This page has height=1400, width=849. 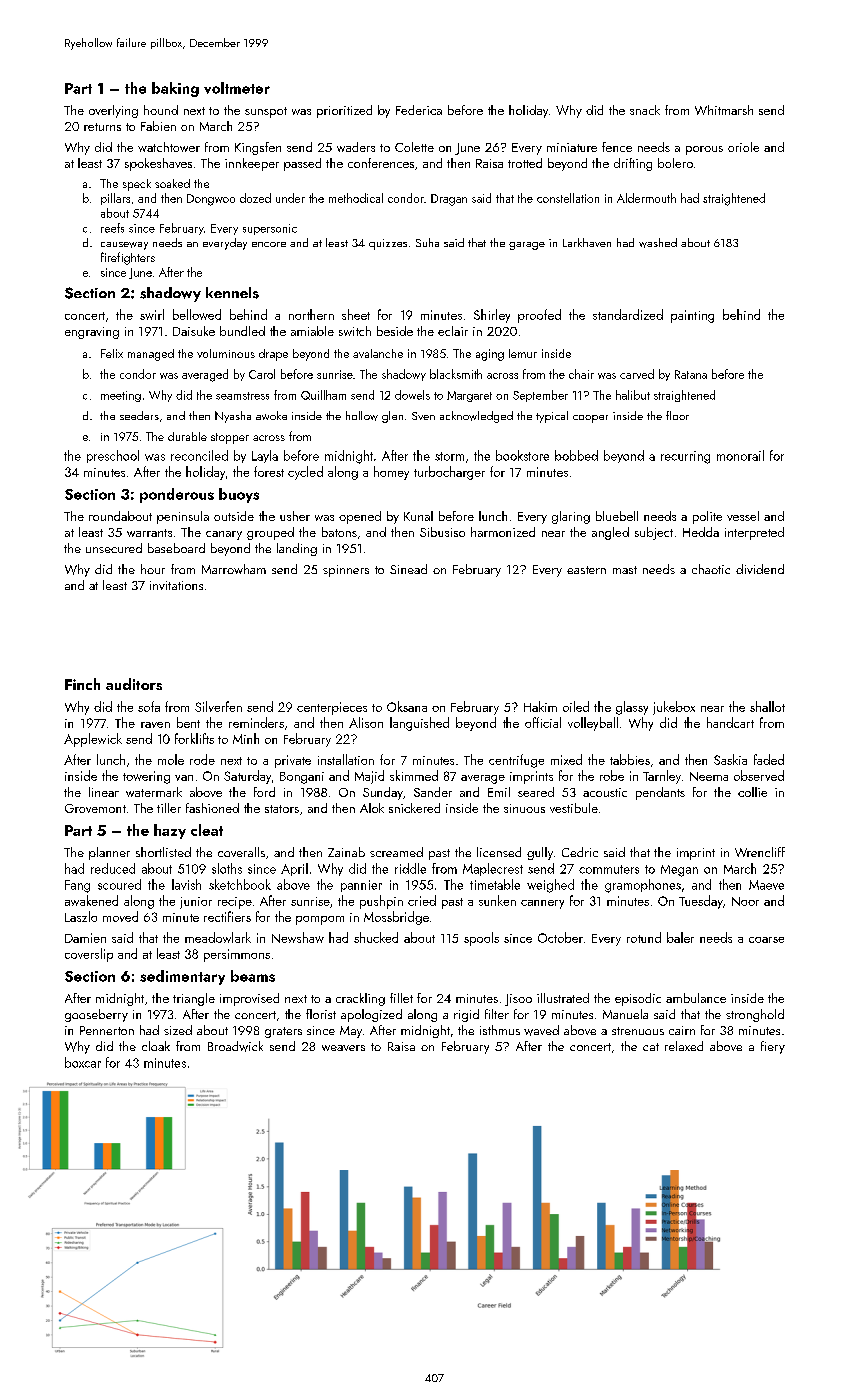 I want to click on Federica, so click(x=419, y=110).
